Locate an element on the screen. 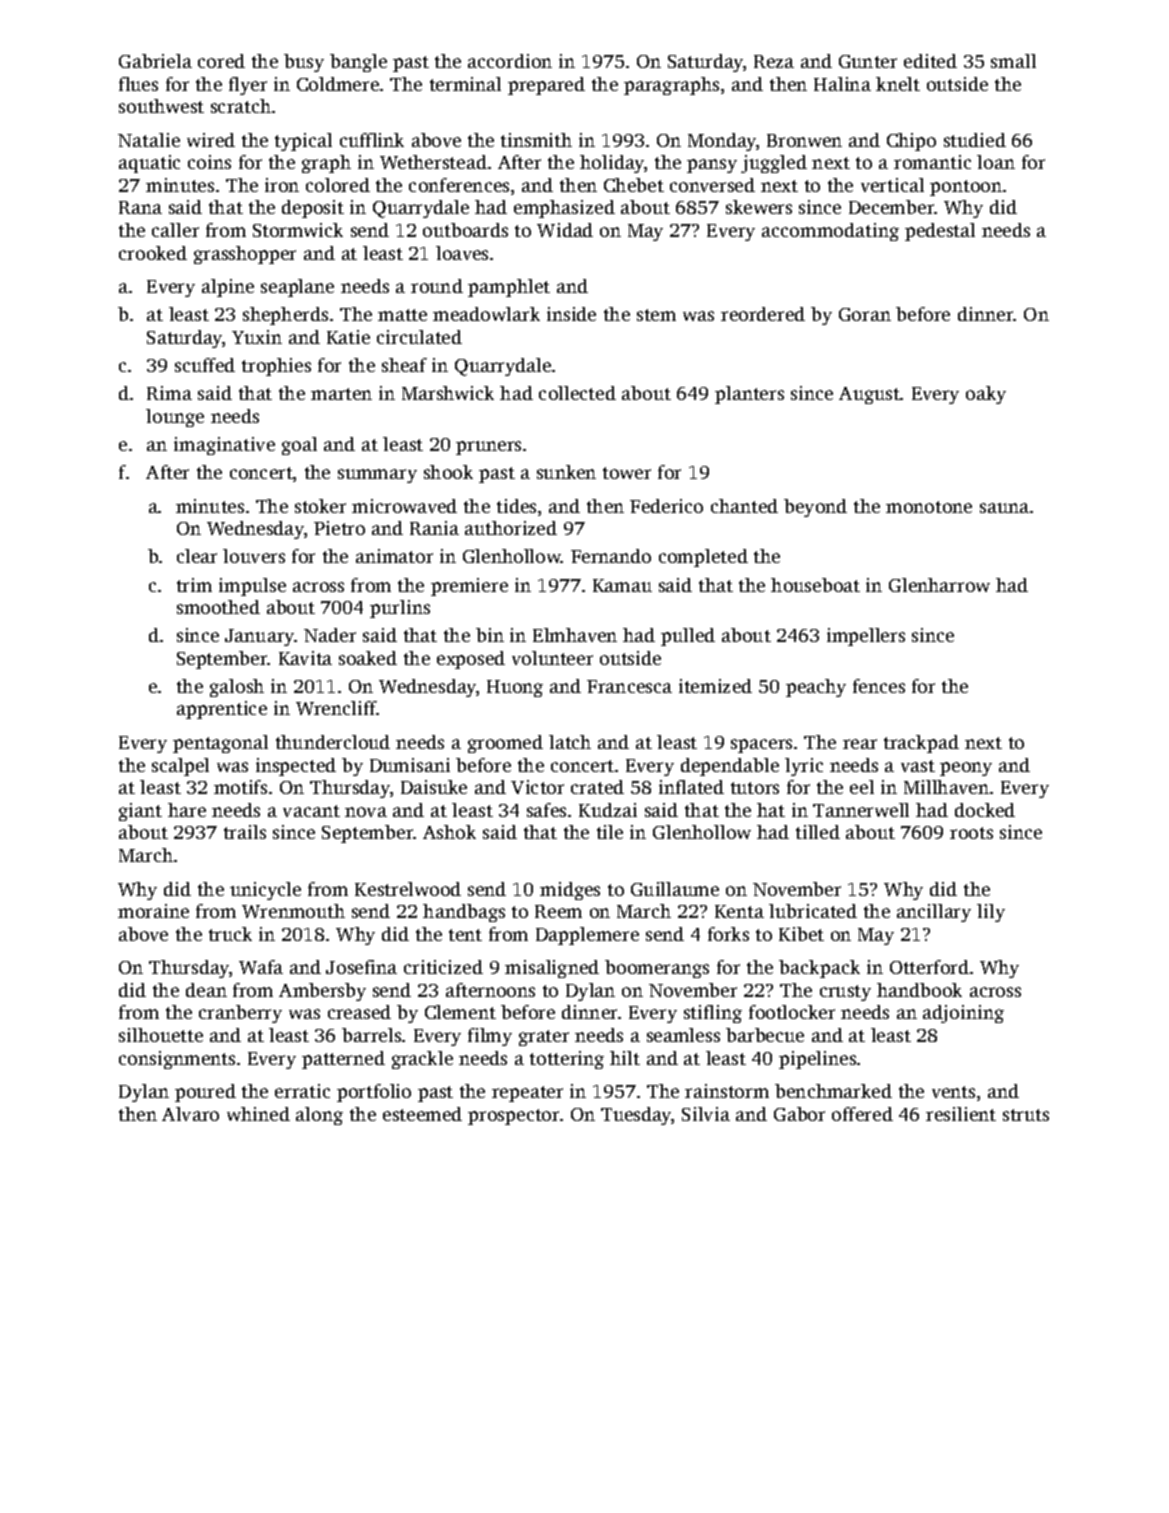  studied is located at coordinates (975, 140).
